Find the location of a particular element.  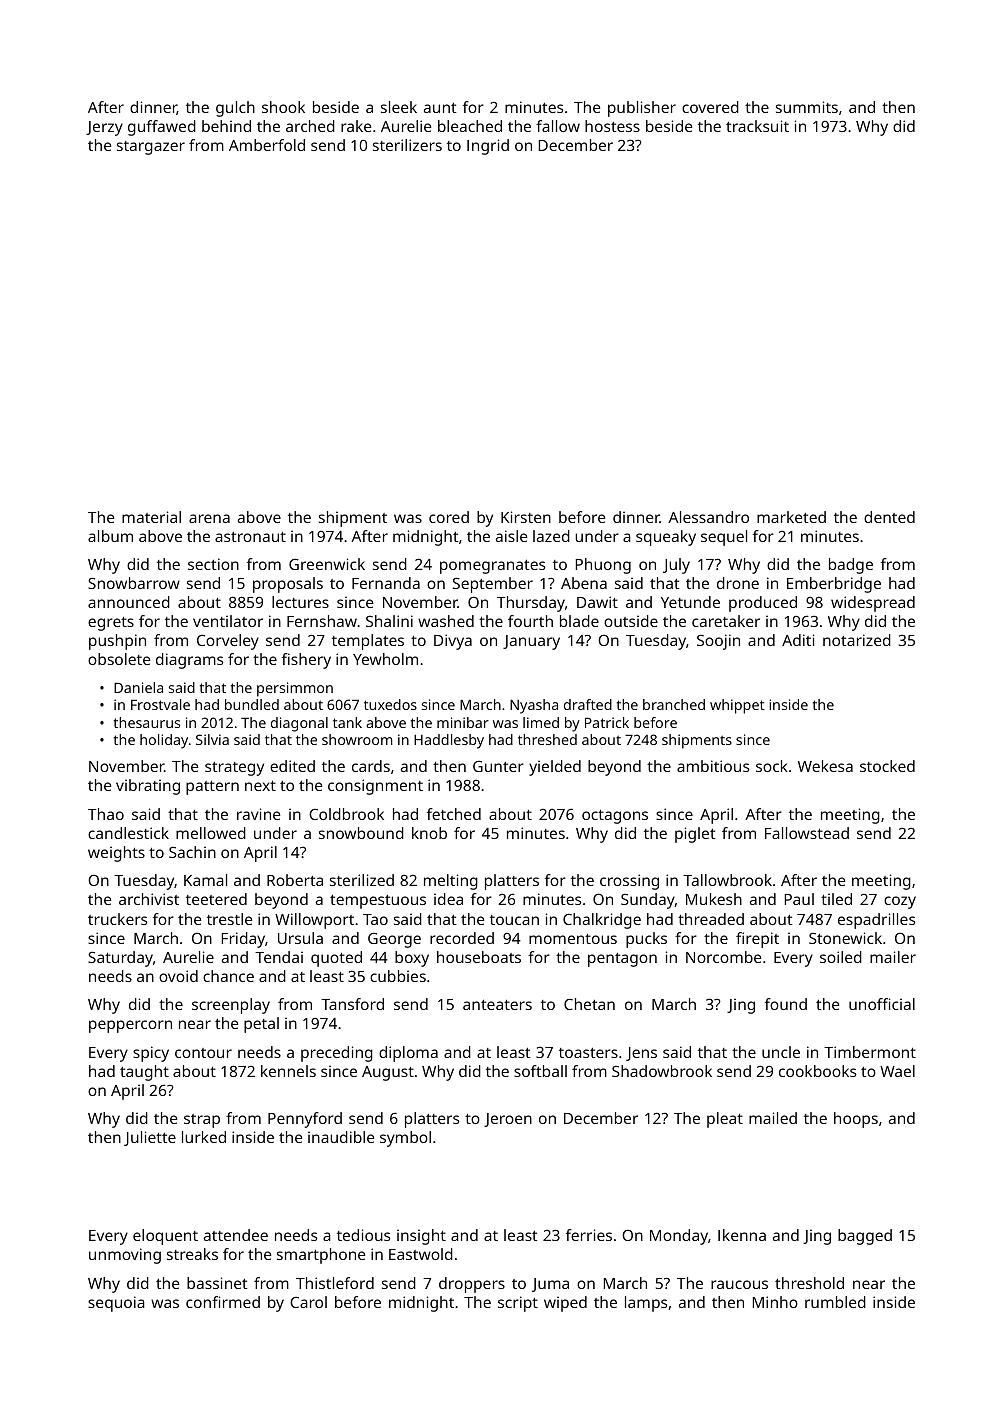

preceding is located at coordinates (337, 1054).
